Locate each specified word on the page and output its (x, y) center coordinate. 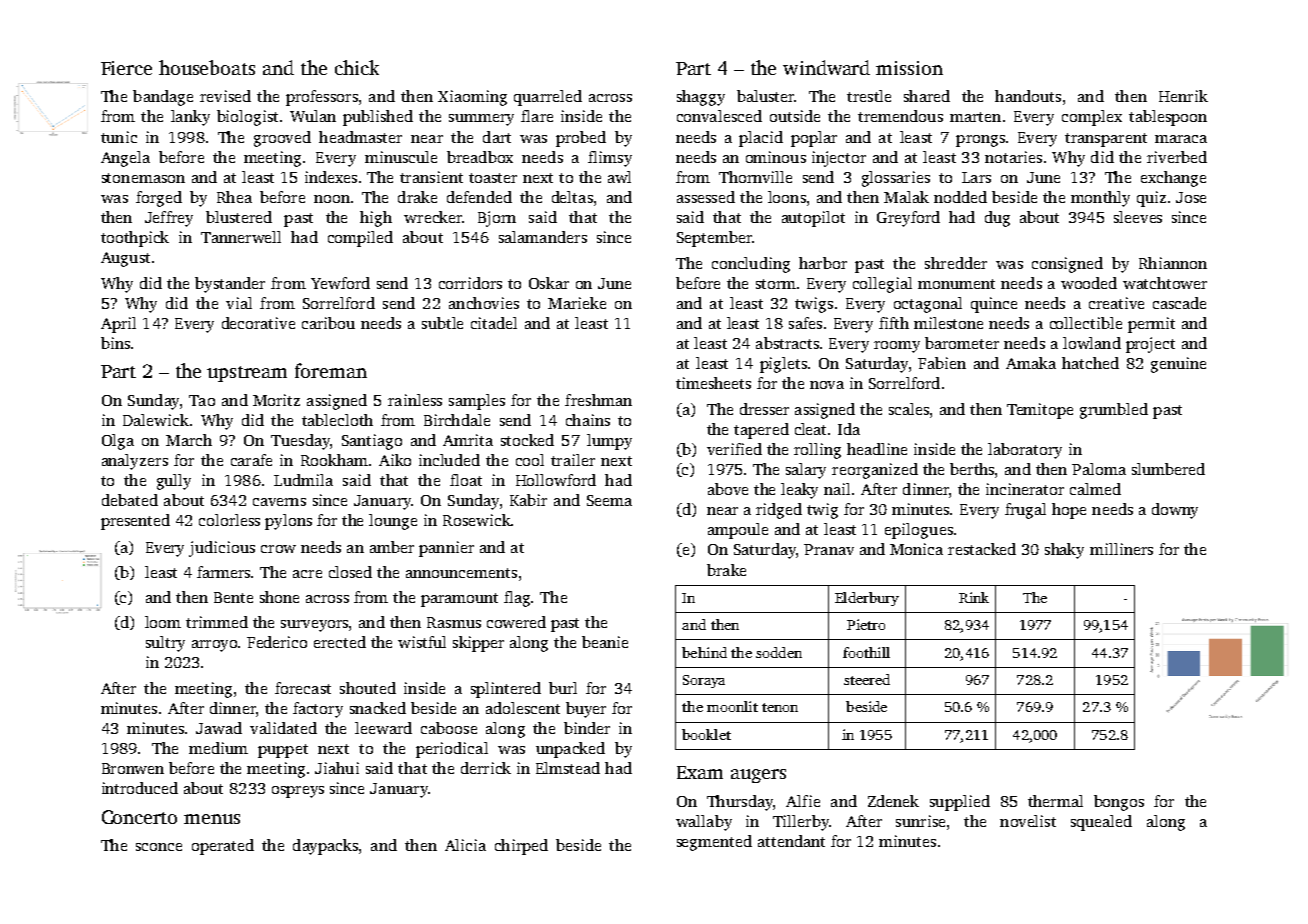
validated (283, 728)
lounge (393, 522)
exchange (1173, 179)
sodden (779, 652)
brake (726, 570)
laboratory (1025, 451)
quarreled (548, 98)
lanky (190, 118)
